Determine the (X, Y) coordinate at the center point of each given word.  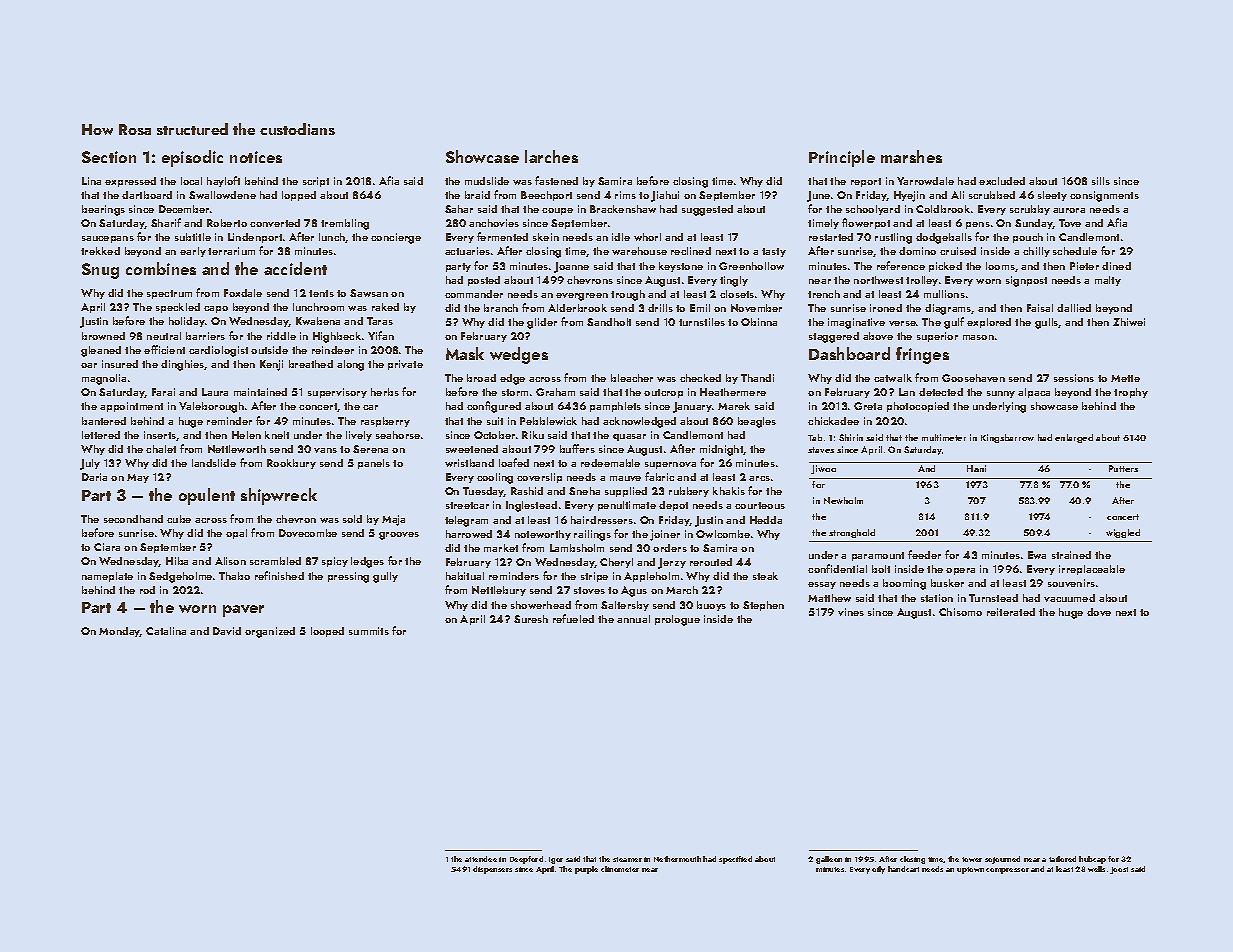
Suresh (531, 619)
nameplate (107, 577)
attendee (481, 859)
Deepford (526, 860)
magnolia (104, 379)
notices (256, 157)
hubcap (1092, 860)
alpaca (1034, 393)
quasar (629, 437)
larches (551, 156)
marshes (911, 156)
